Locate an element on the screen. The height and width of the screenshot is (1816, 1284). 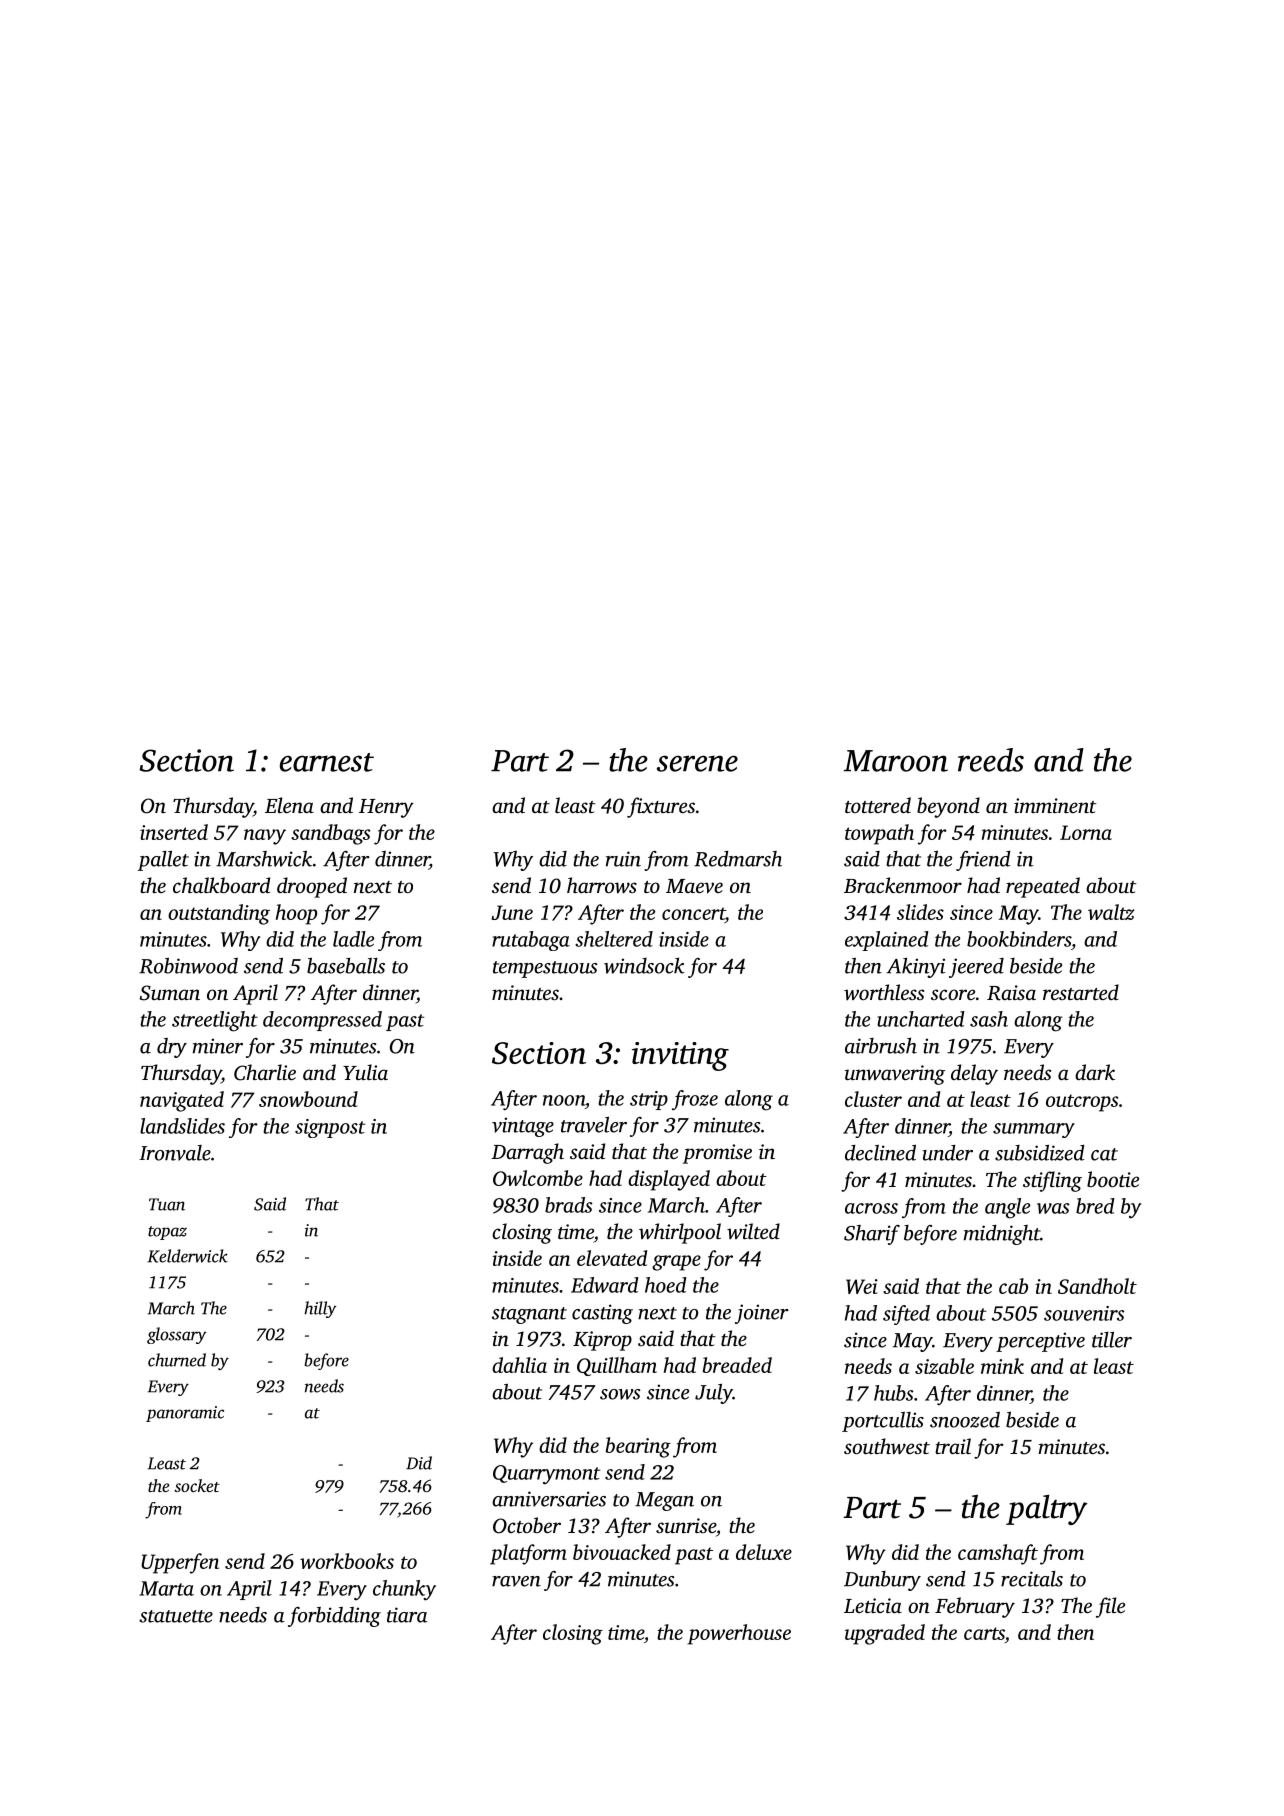
stifling is located at coordinates (1052, 1181).
